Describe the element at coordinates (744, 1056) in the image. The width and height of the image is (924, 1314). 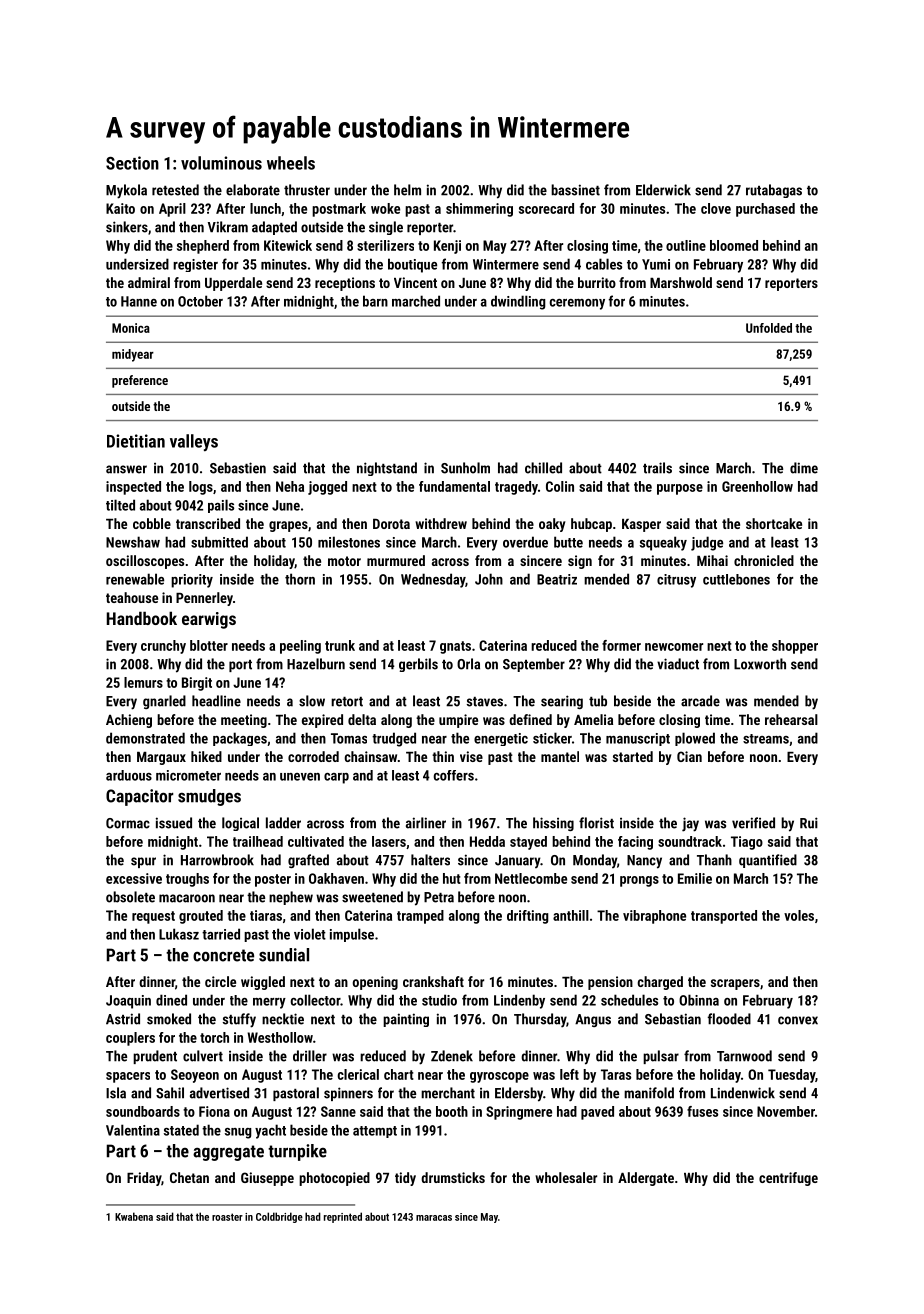
I see `Tarnwood` at that location.
